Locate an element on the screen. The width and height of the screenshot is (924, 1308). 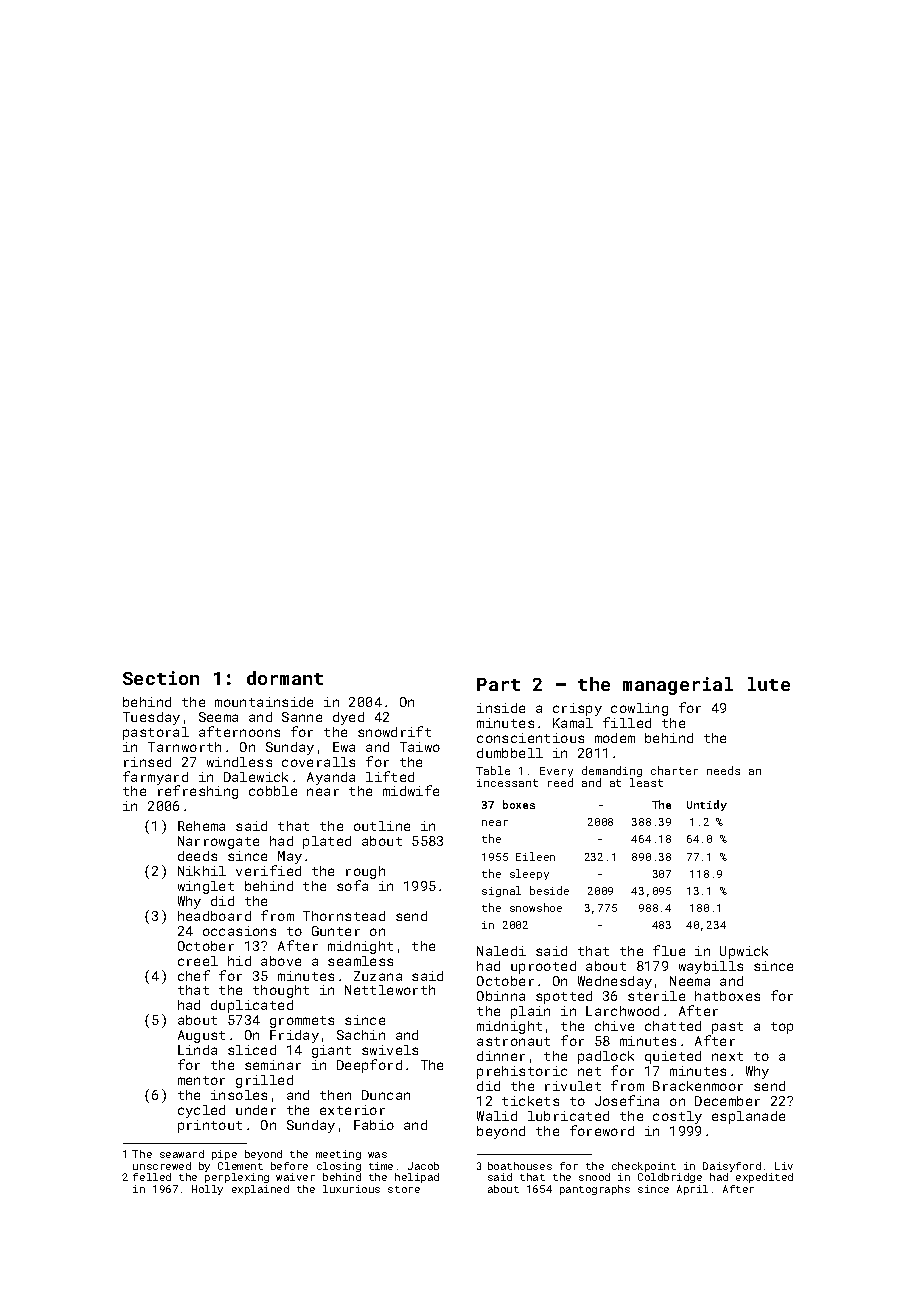
chef is located at coordinates (194, 975).
